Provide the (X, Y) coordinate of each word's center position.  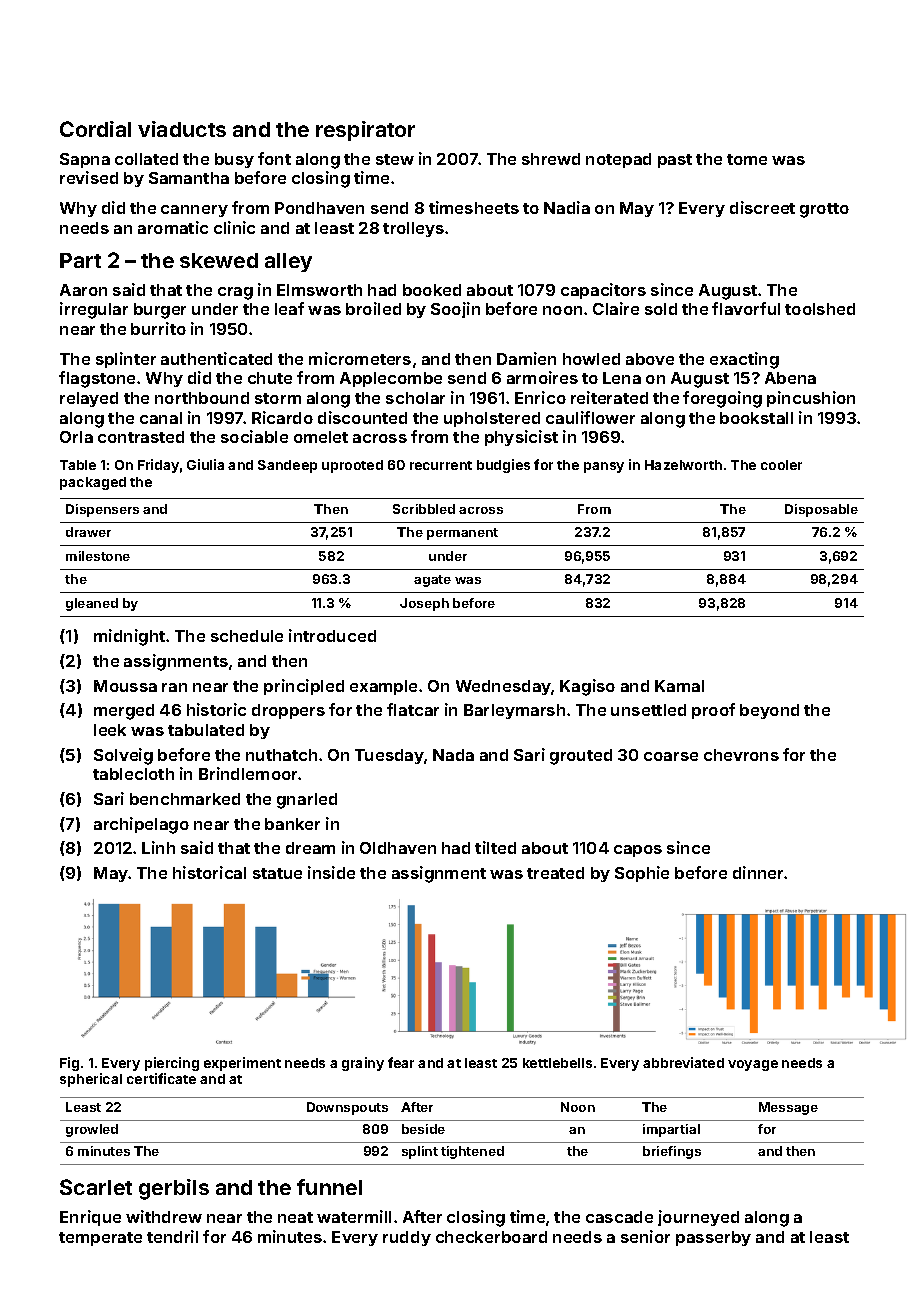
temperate (100, 1239)
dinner (759, 872)
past (675, 161)
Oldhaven (398, 848)
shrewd (551, 159)
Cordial (95, 129)
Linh (158, 847)
